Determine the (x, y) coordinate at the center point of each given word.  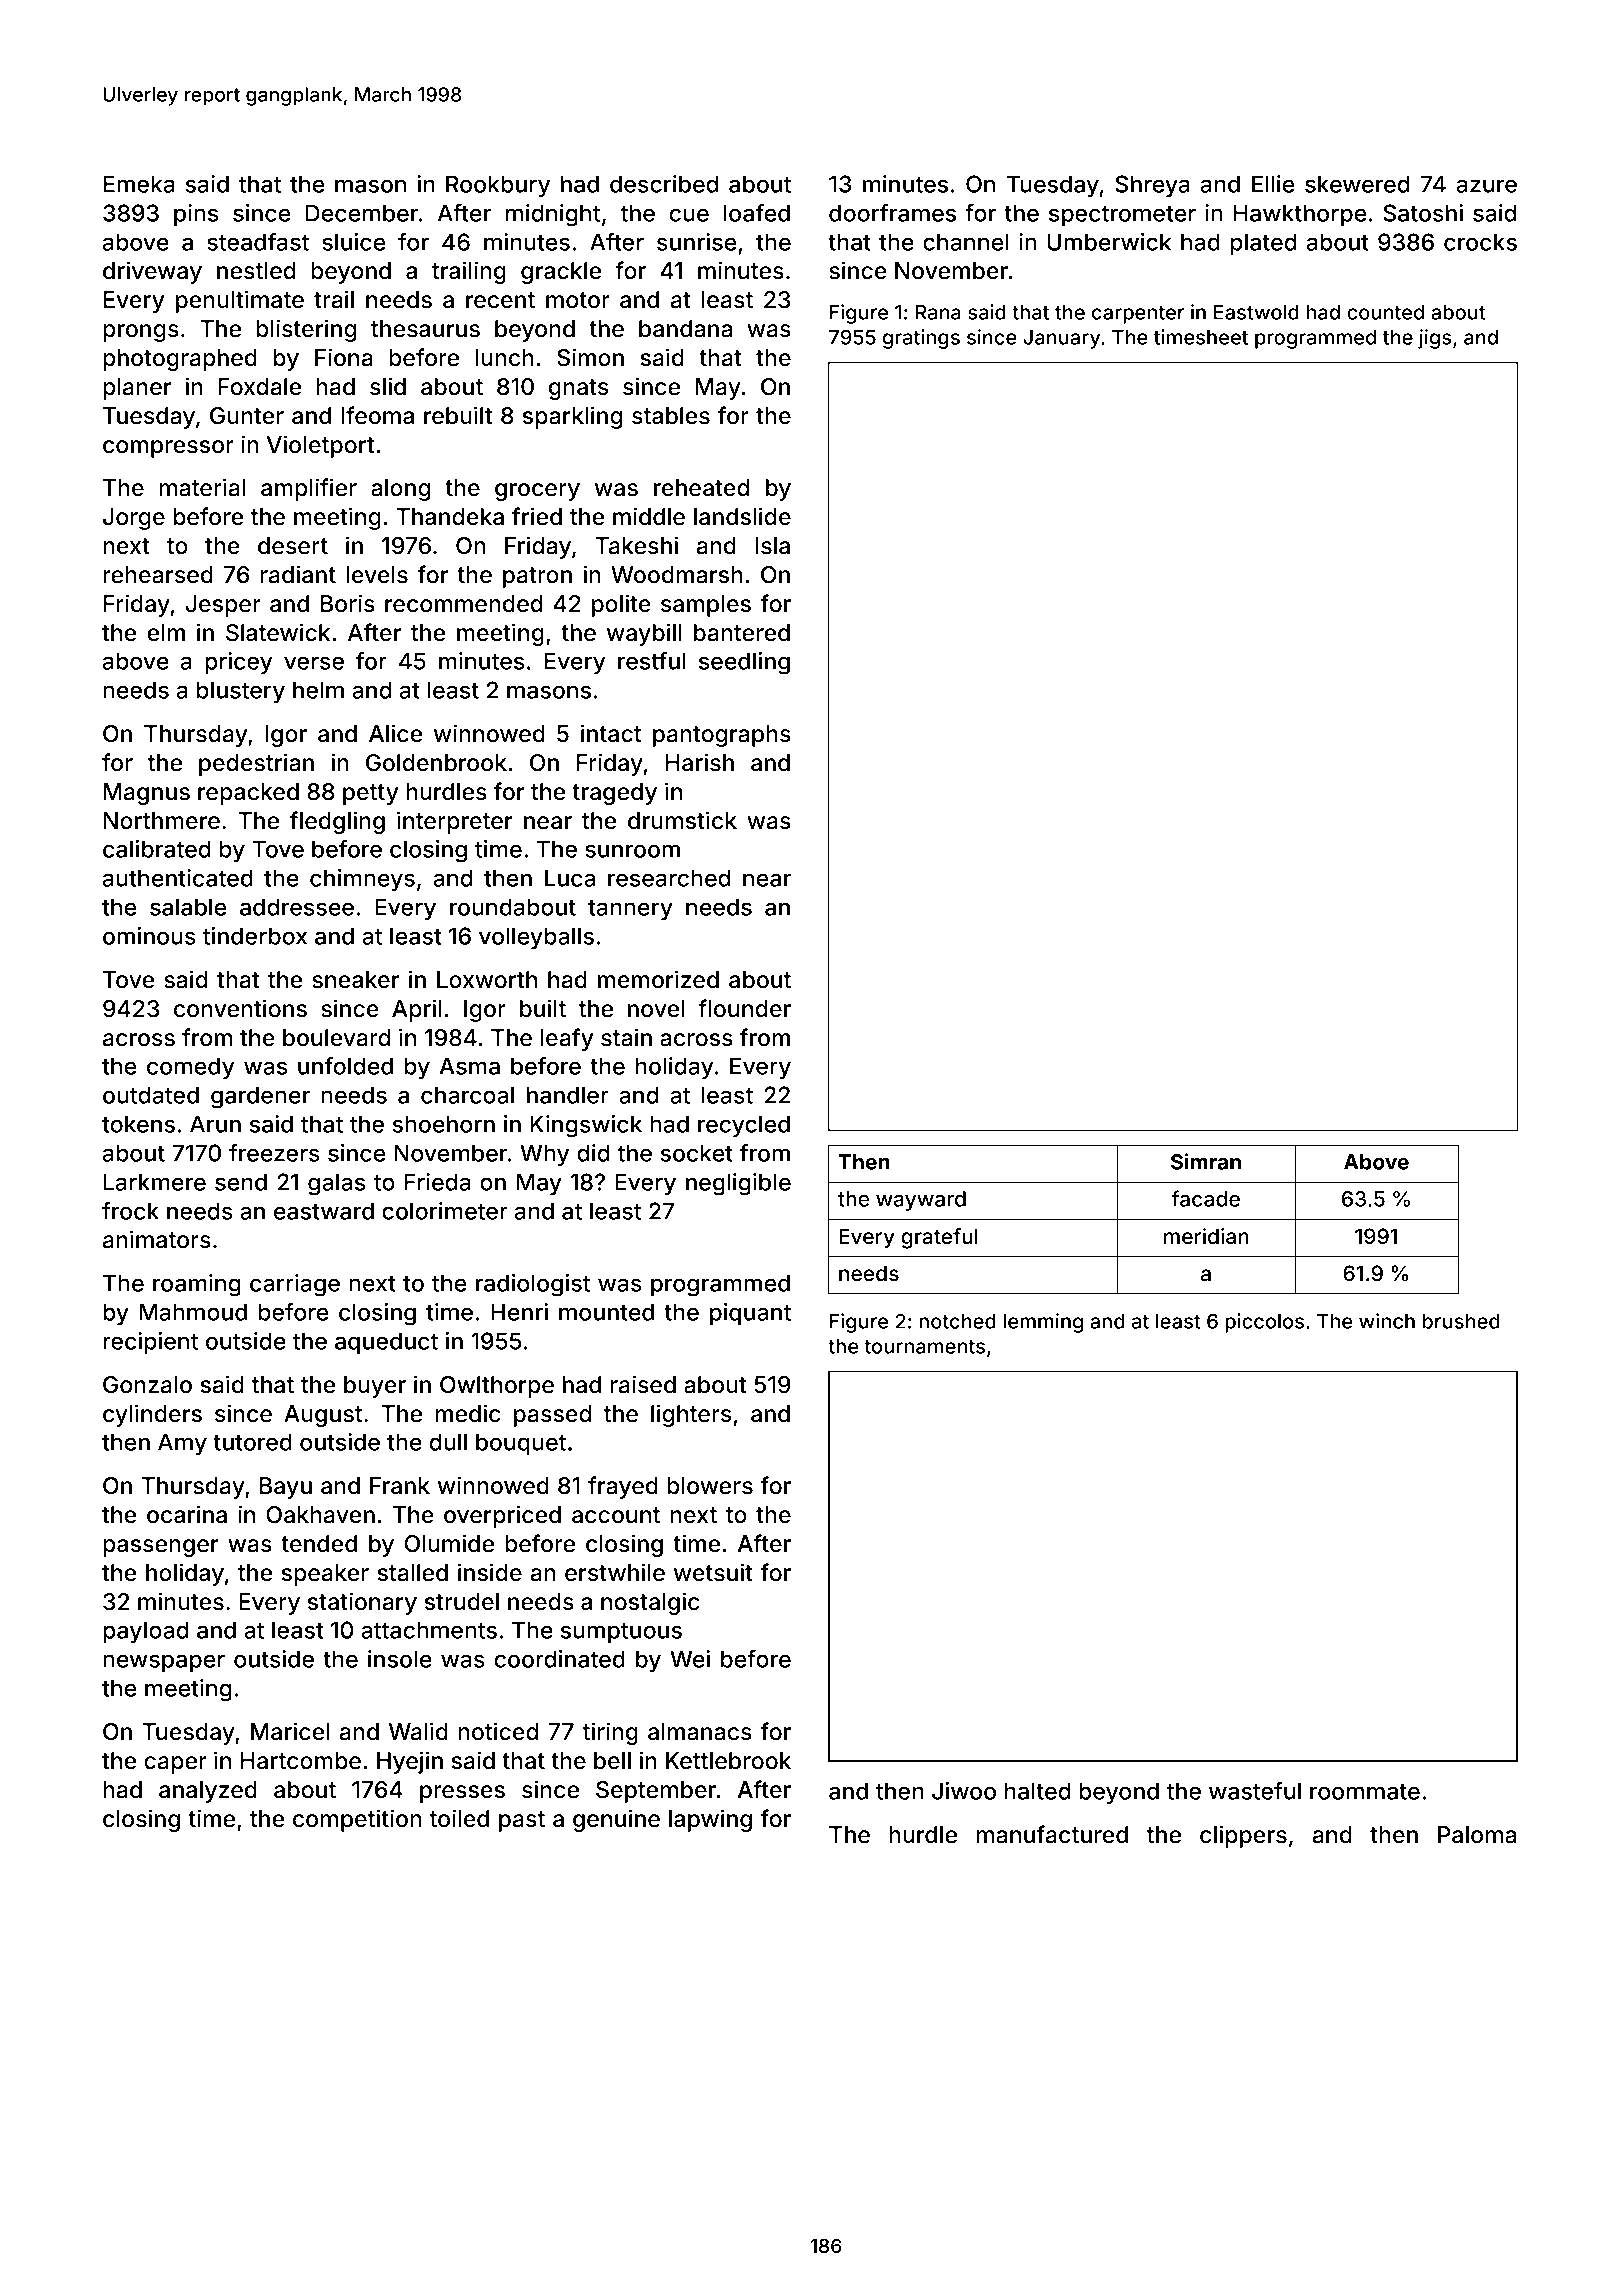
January (1061, 339)
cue (689, 215)
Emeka (139, 184)
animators (157, 1239)
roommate (1365, 1792)
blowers (710, 1486)
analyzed (208, 1792)
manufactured (1052, 1834)
